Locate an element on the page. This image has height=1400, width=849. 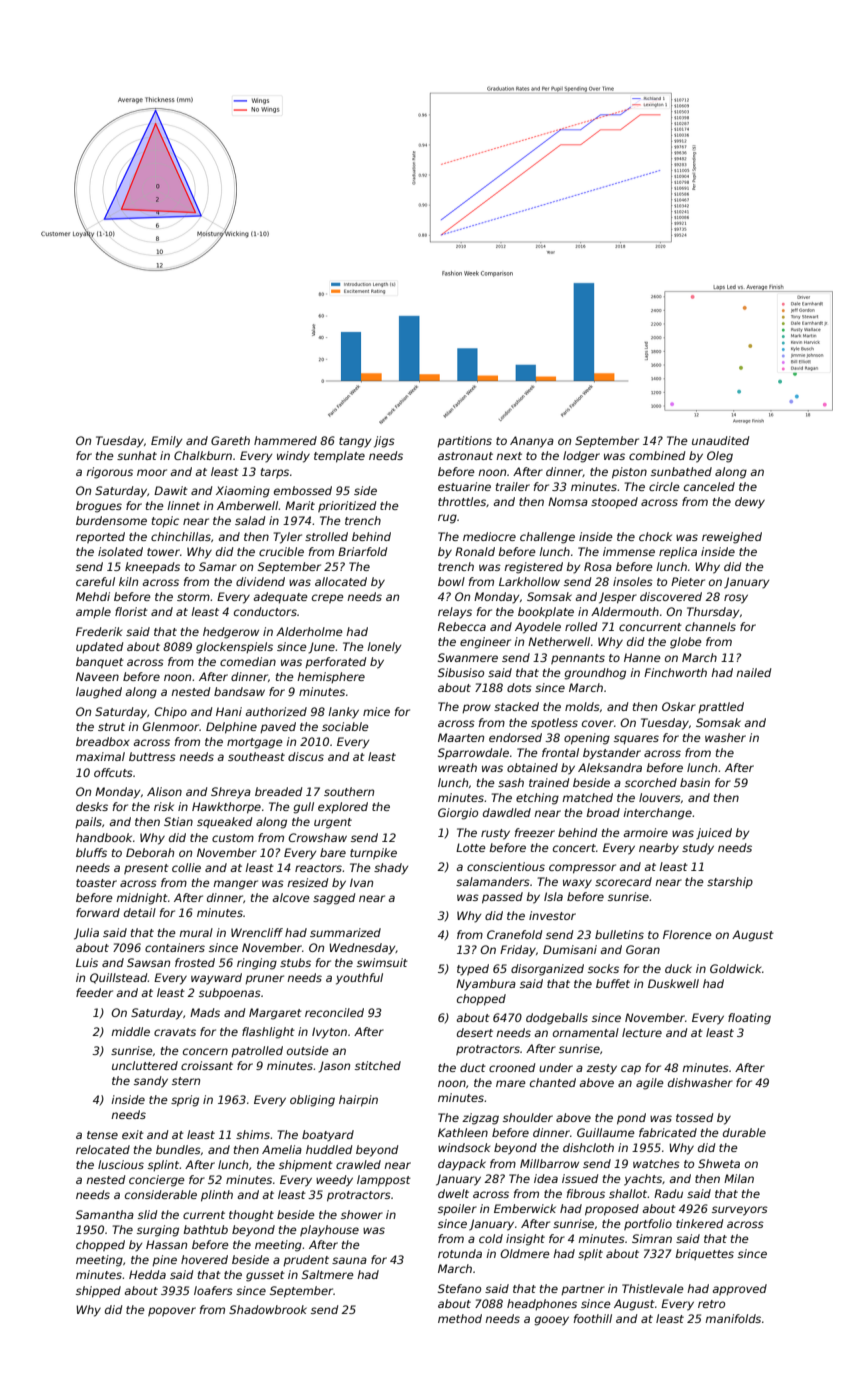
Nyambura is located at coordinates (486, 985).
